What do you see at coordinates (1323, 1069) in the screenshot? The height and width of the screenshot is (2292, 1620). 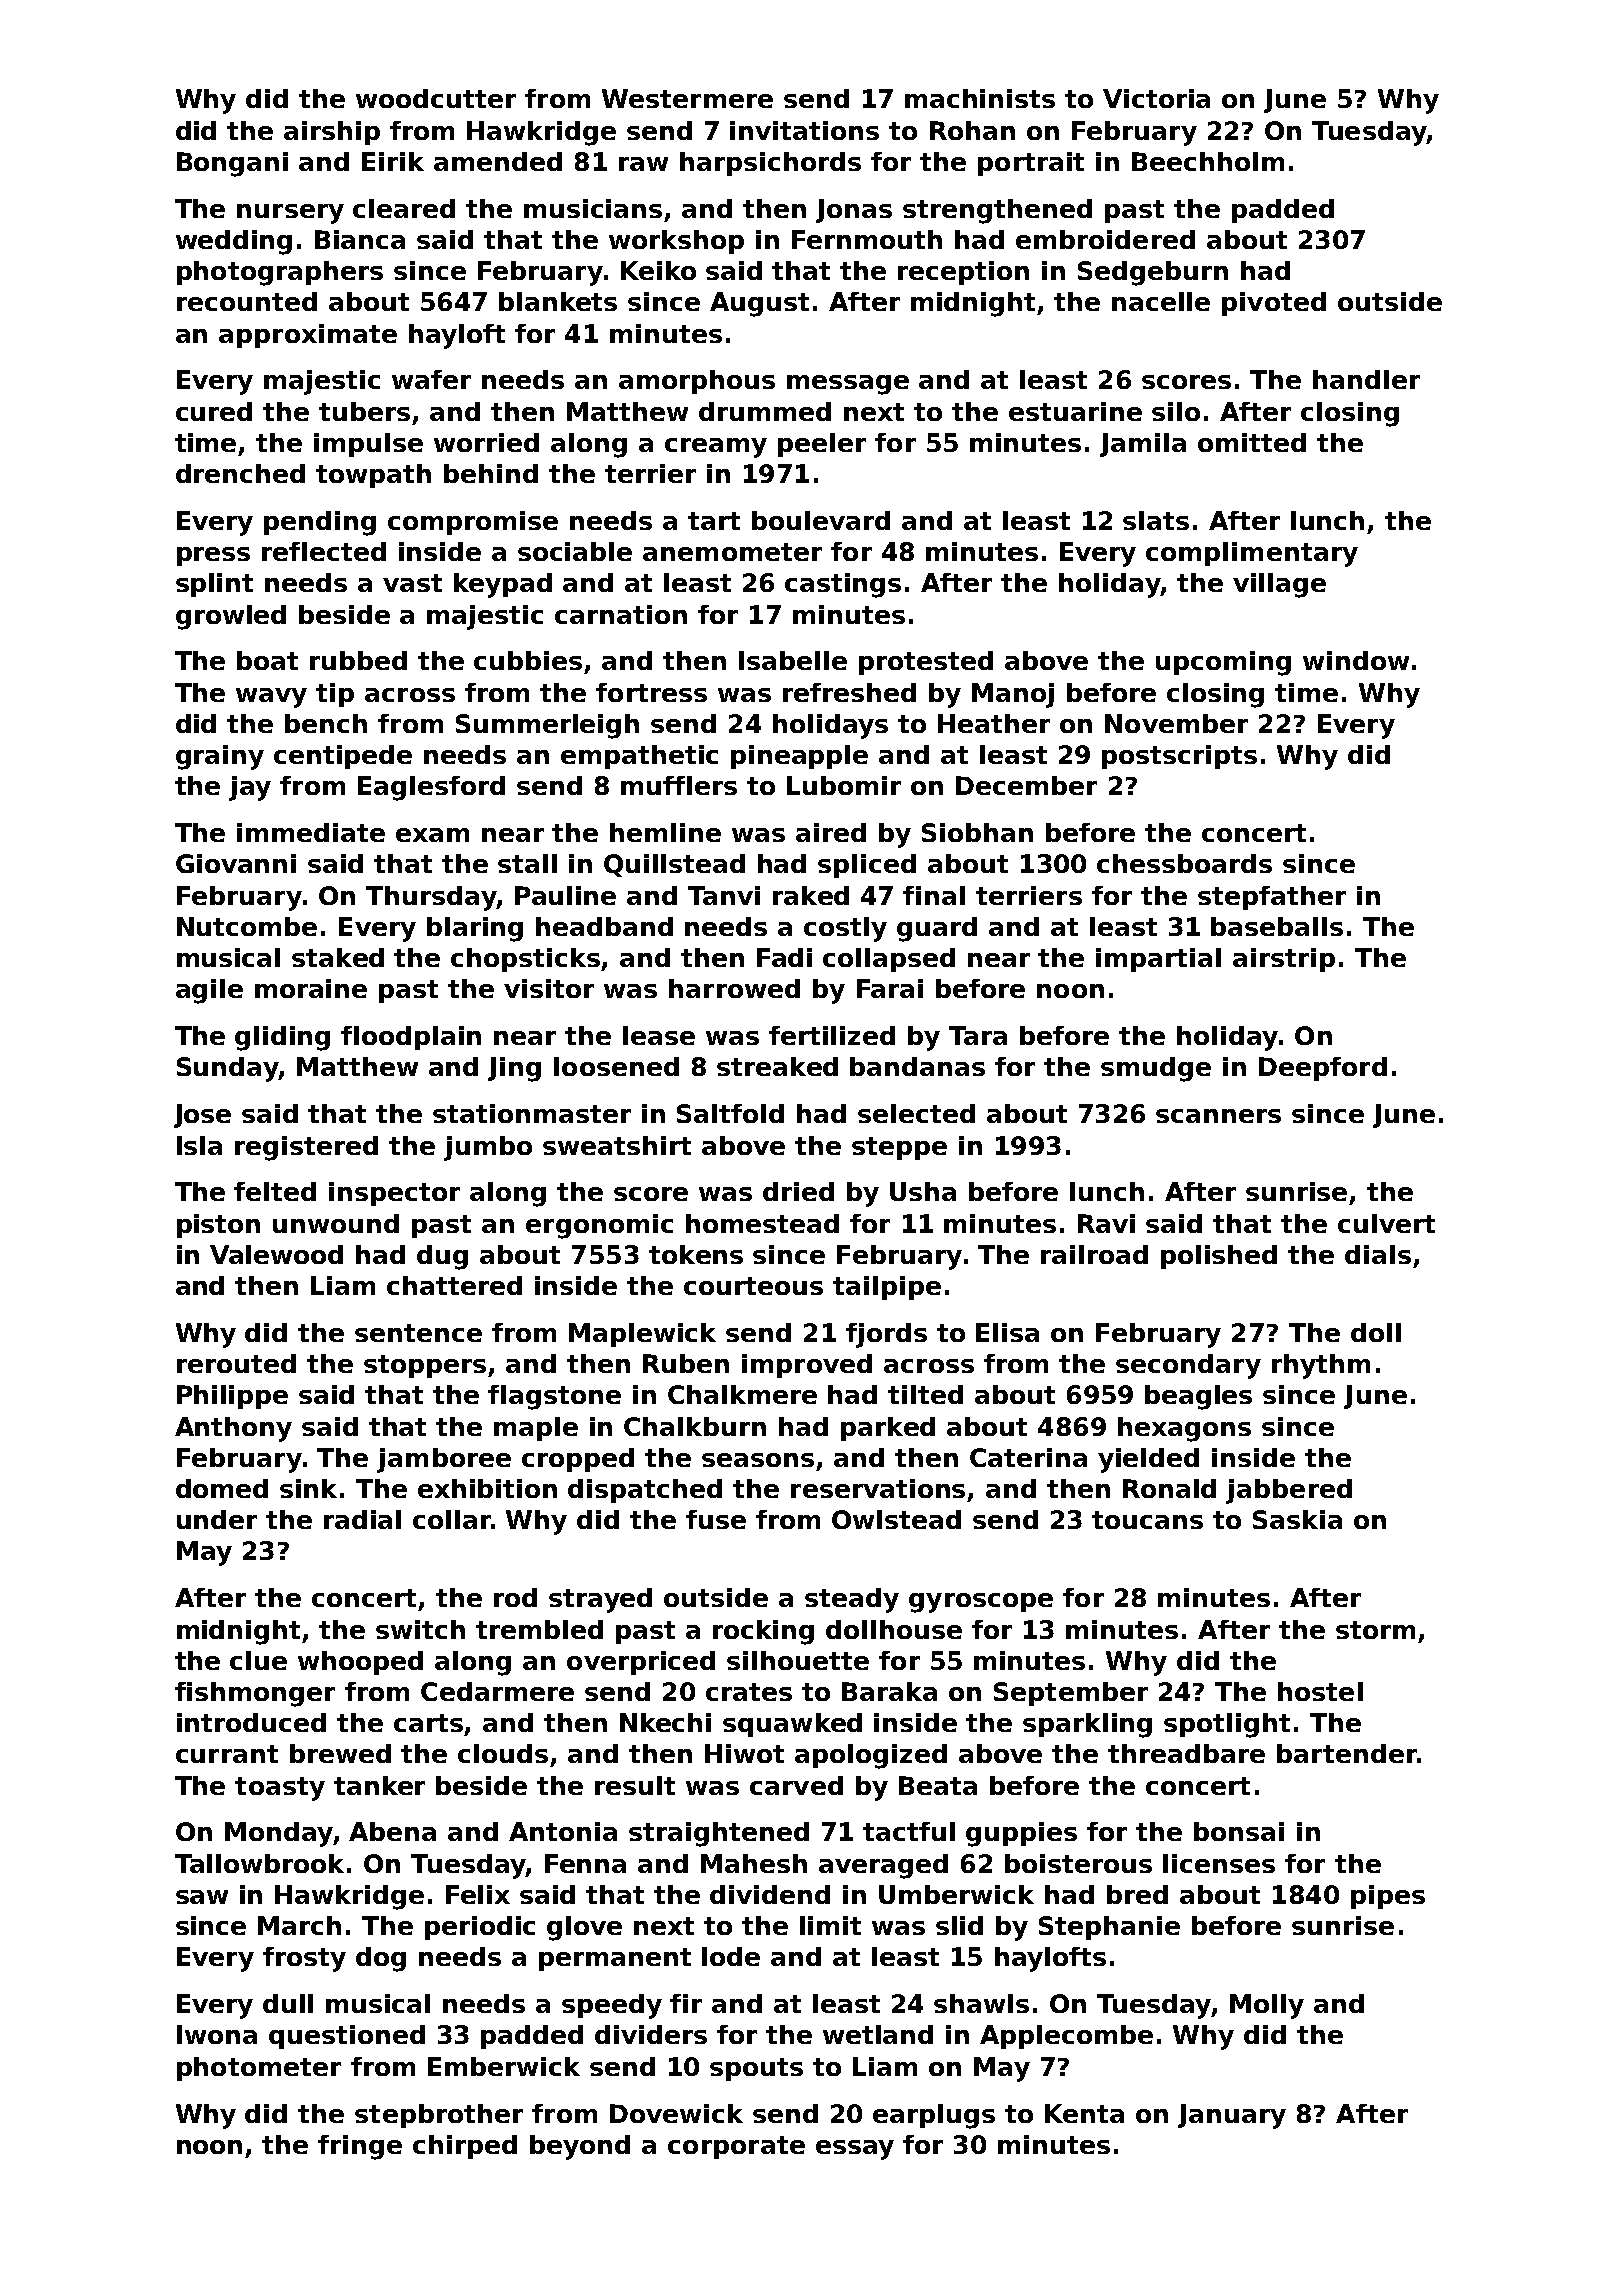 I see `Deepford` at bounding box center [1323, 1069].
